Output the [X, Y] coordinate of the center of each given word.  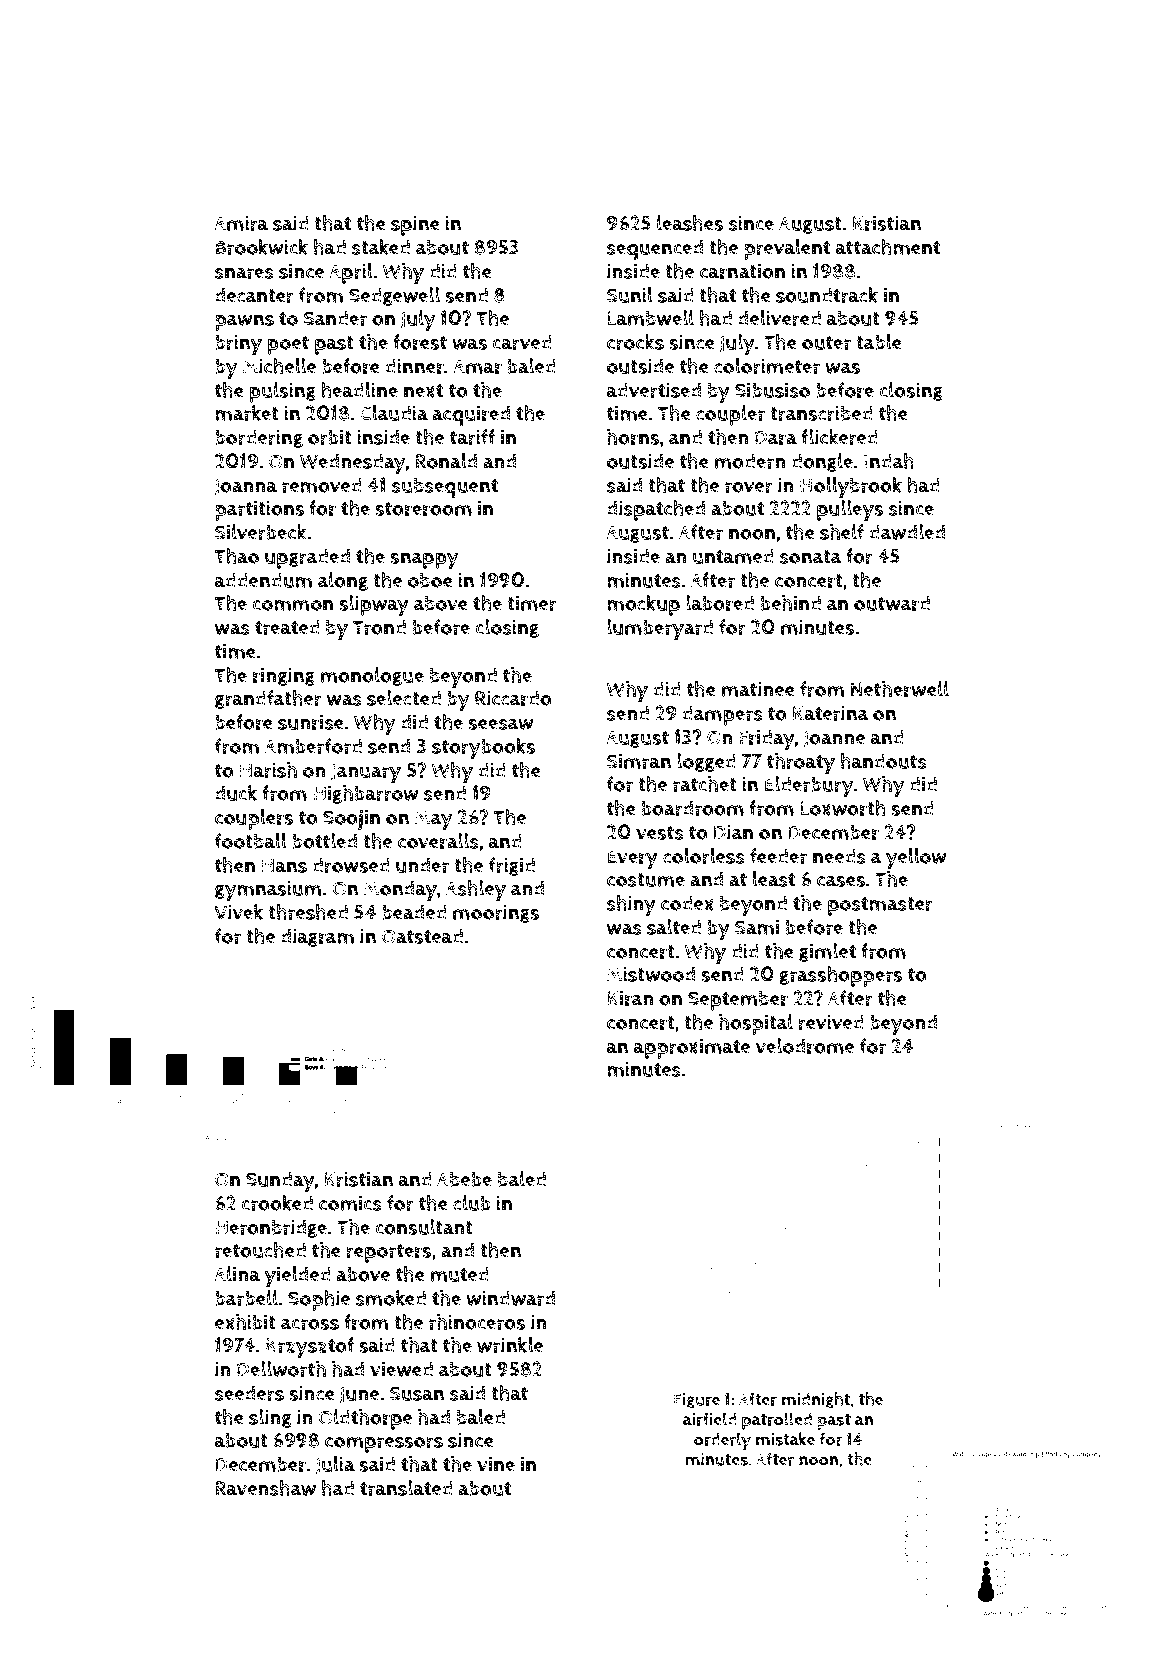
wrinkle [510, 1345]
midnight [816, 1400]
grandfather [268, 699]
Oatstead [422, 936]
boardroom [692, 808]
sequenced [655, 249]
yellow [916, 858]
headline [359, 390]
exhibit [245, 1322]
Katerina [831, 713]
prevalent [787, 249]
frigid [512, 866]
